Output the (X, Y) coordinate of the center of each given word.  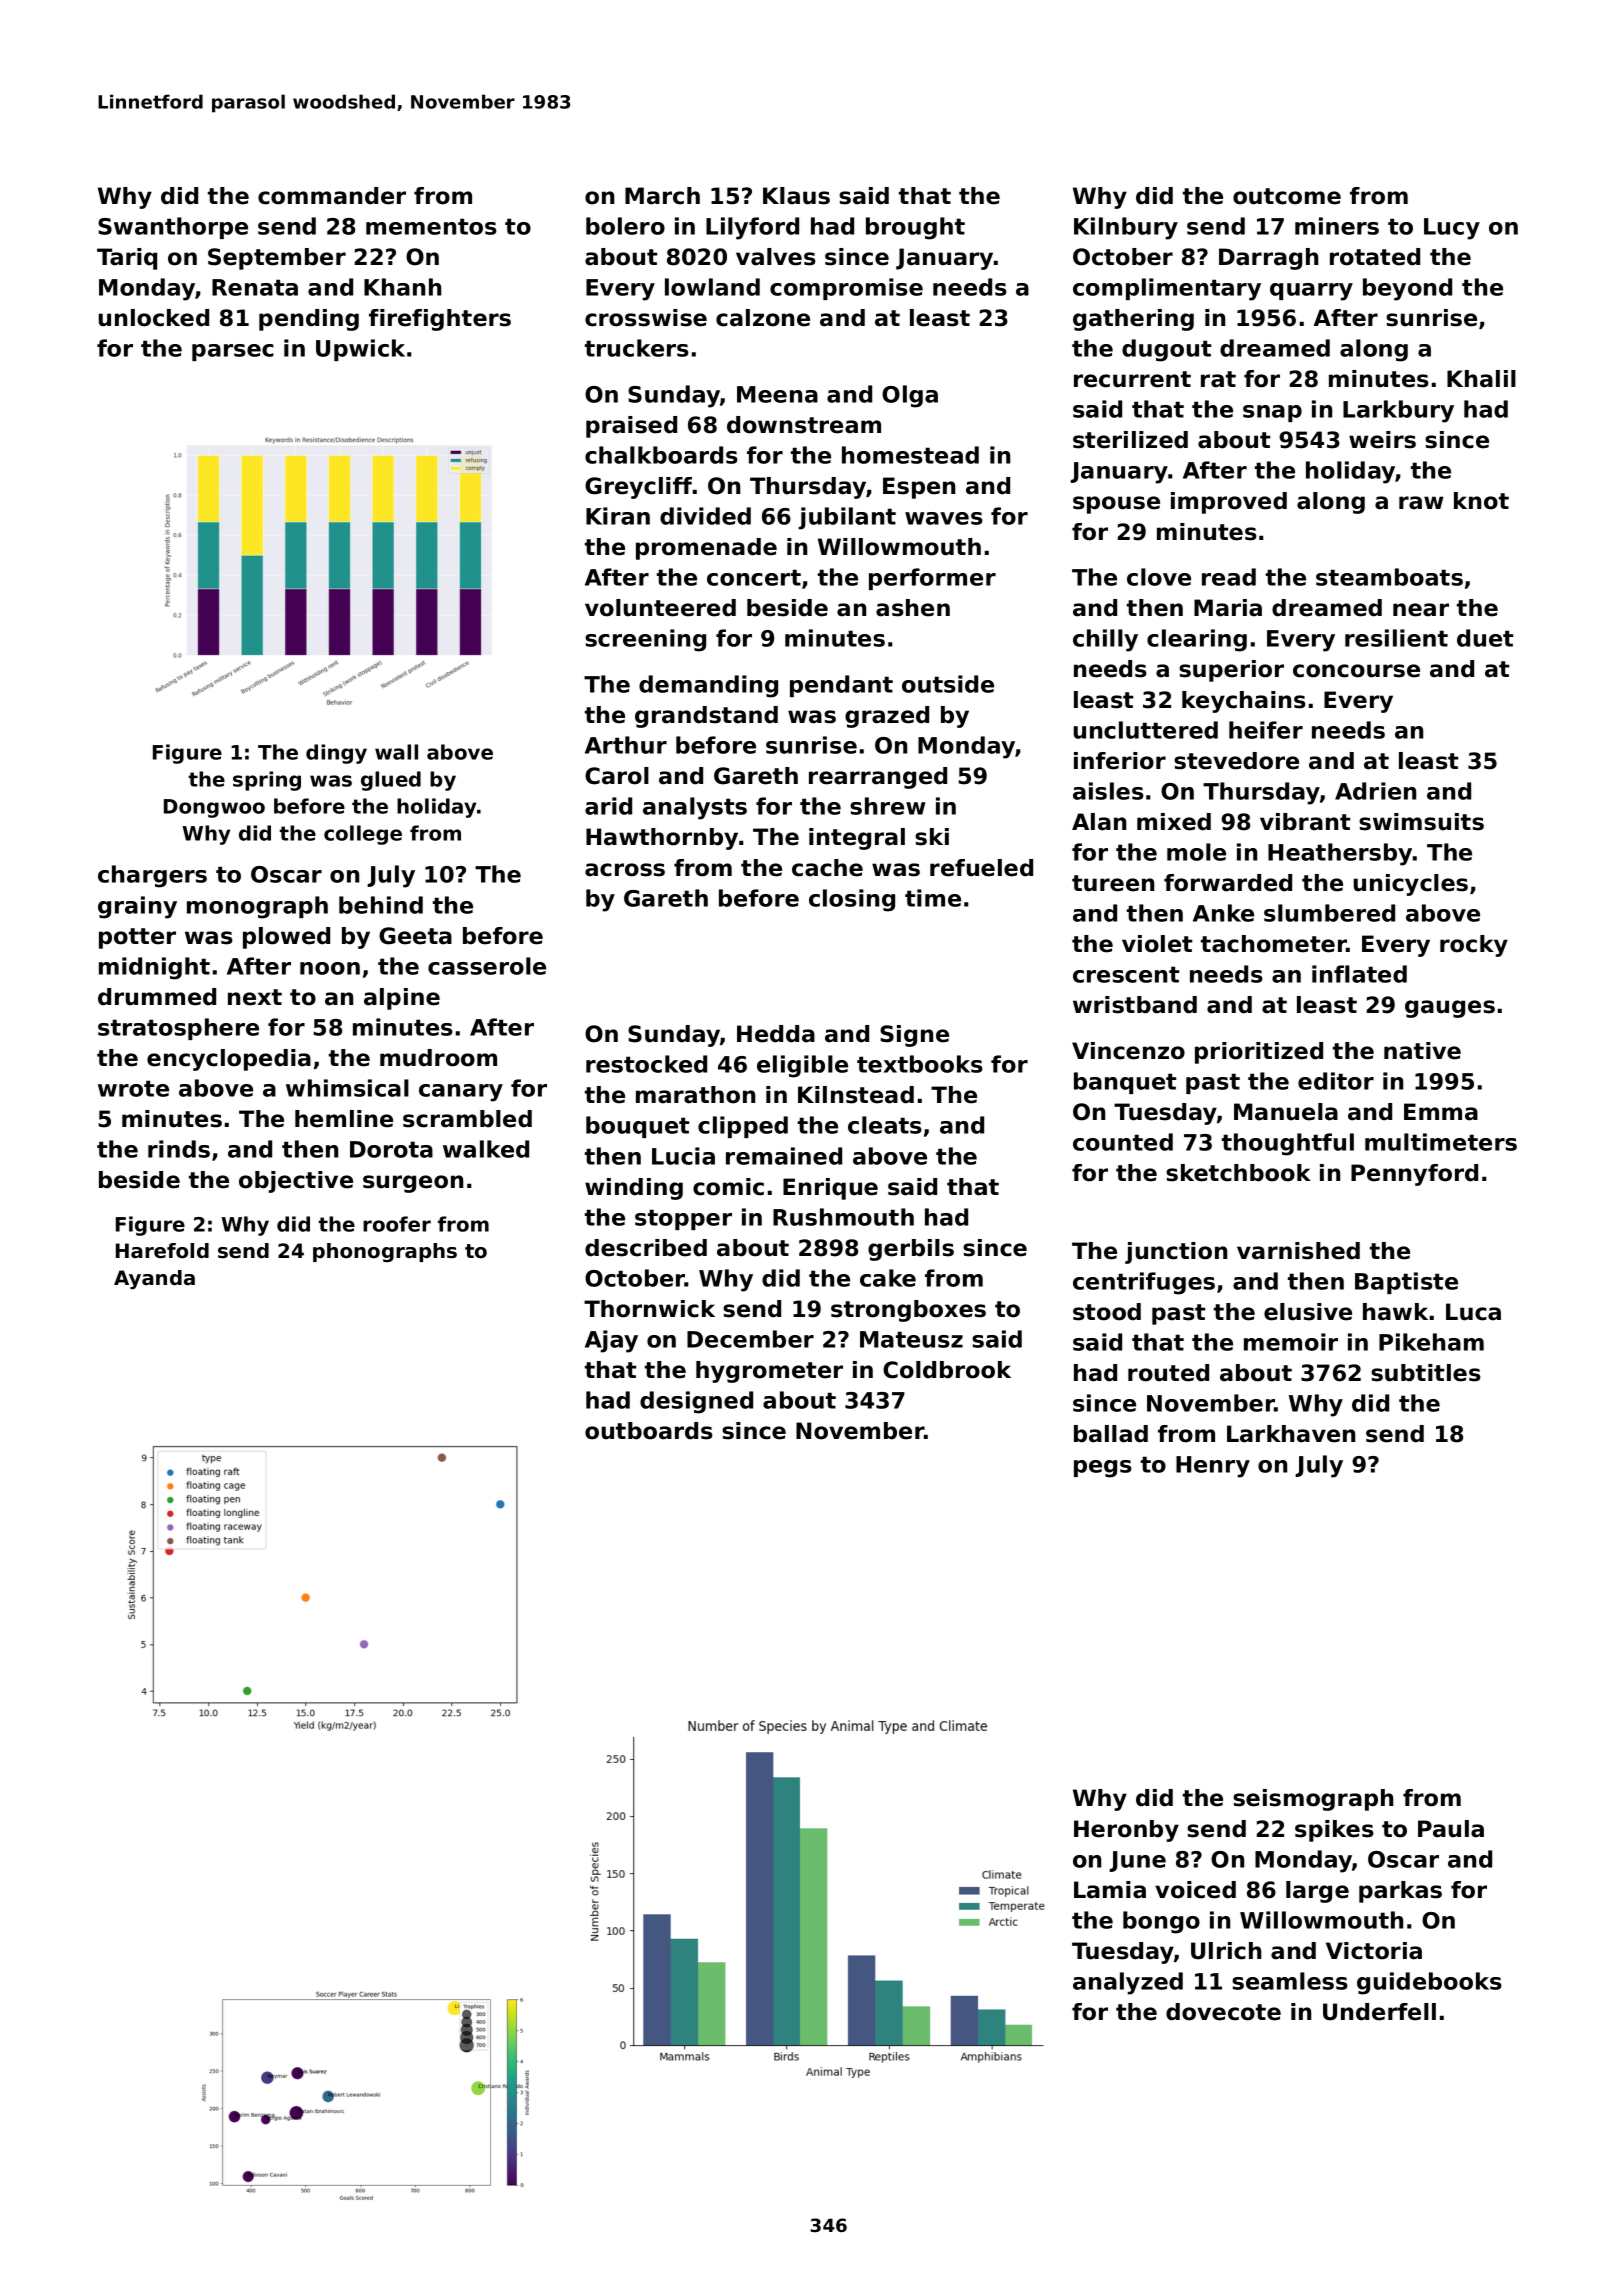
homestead (910, 455)
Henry (1213, 1467)
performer (932, 579)
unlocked (154, 318)
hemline (344, 1119)
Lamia (1110, 1890)
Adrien (1375, 791)
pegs (1103, 1469)
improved (1229, 503)
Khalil (1481, 379)
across (625, 870)
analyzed (1128, 1983)
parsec (233, 352)
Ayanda (154, 1280)
